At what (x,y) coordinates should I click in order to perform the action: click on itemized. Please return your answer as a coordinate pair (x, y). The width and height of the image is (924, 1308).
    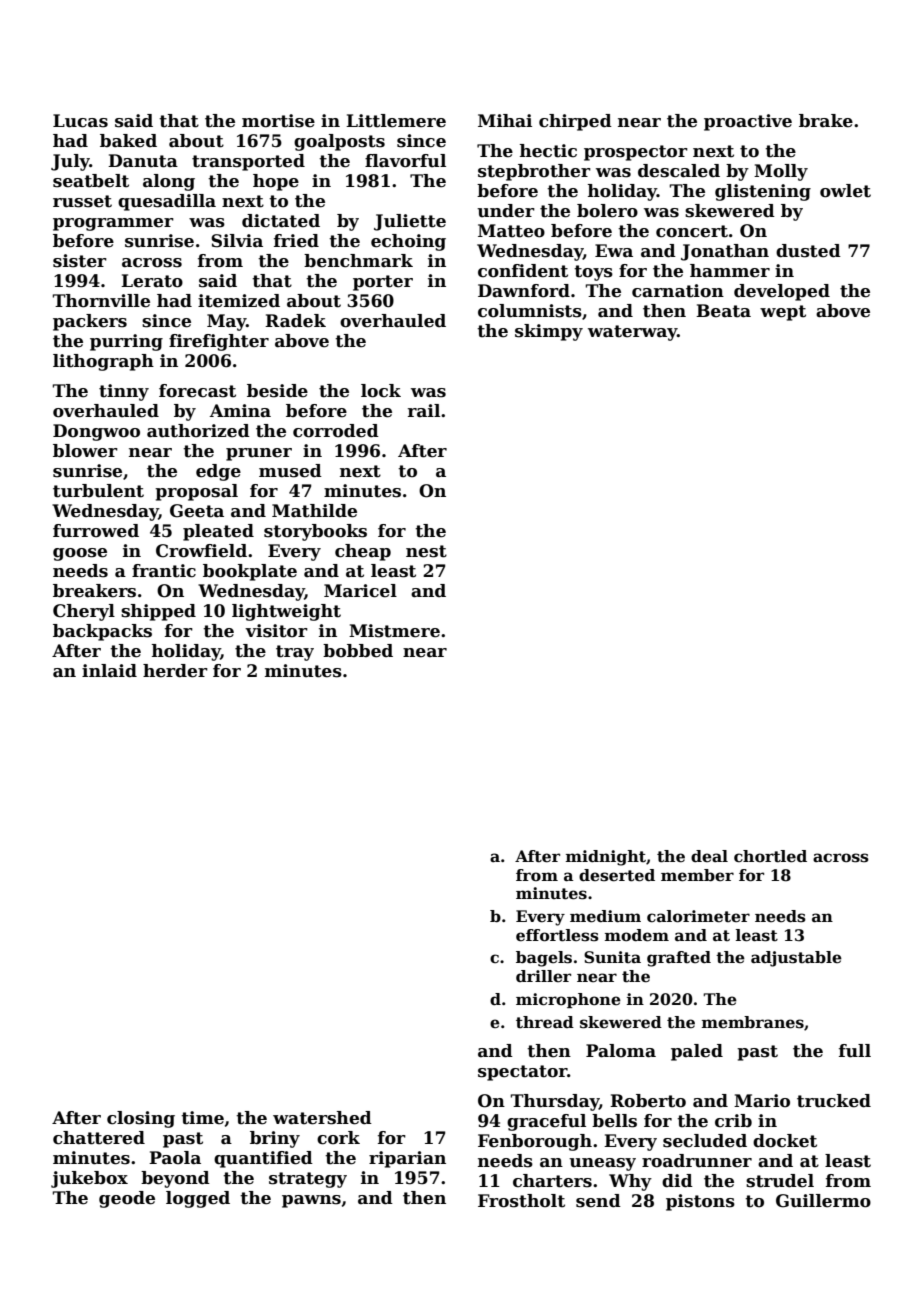
    Looking at the image, I should click on (239, 301).
